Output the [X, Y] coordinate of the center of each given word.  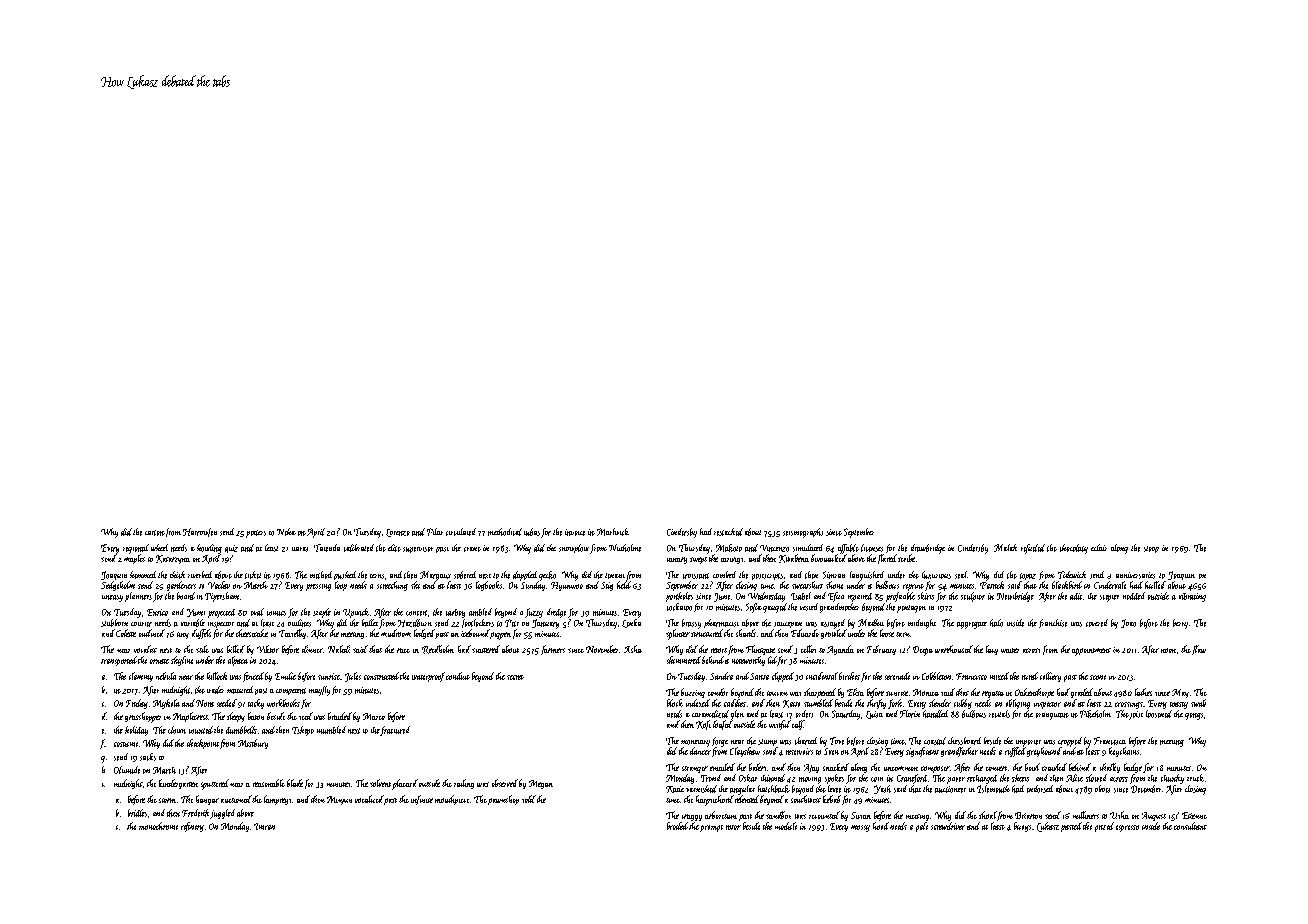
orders [804, 714]
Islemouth [993, 789]
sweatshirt [807, 585]
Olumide [127, 770]
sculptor [973, 597]
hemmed [143, 575]
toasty [1179, 705]
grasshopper [143, 717]
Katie [675, 789]
